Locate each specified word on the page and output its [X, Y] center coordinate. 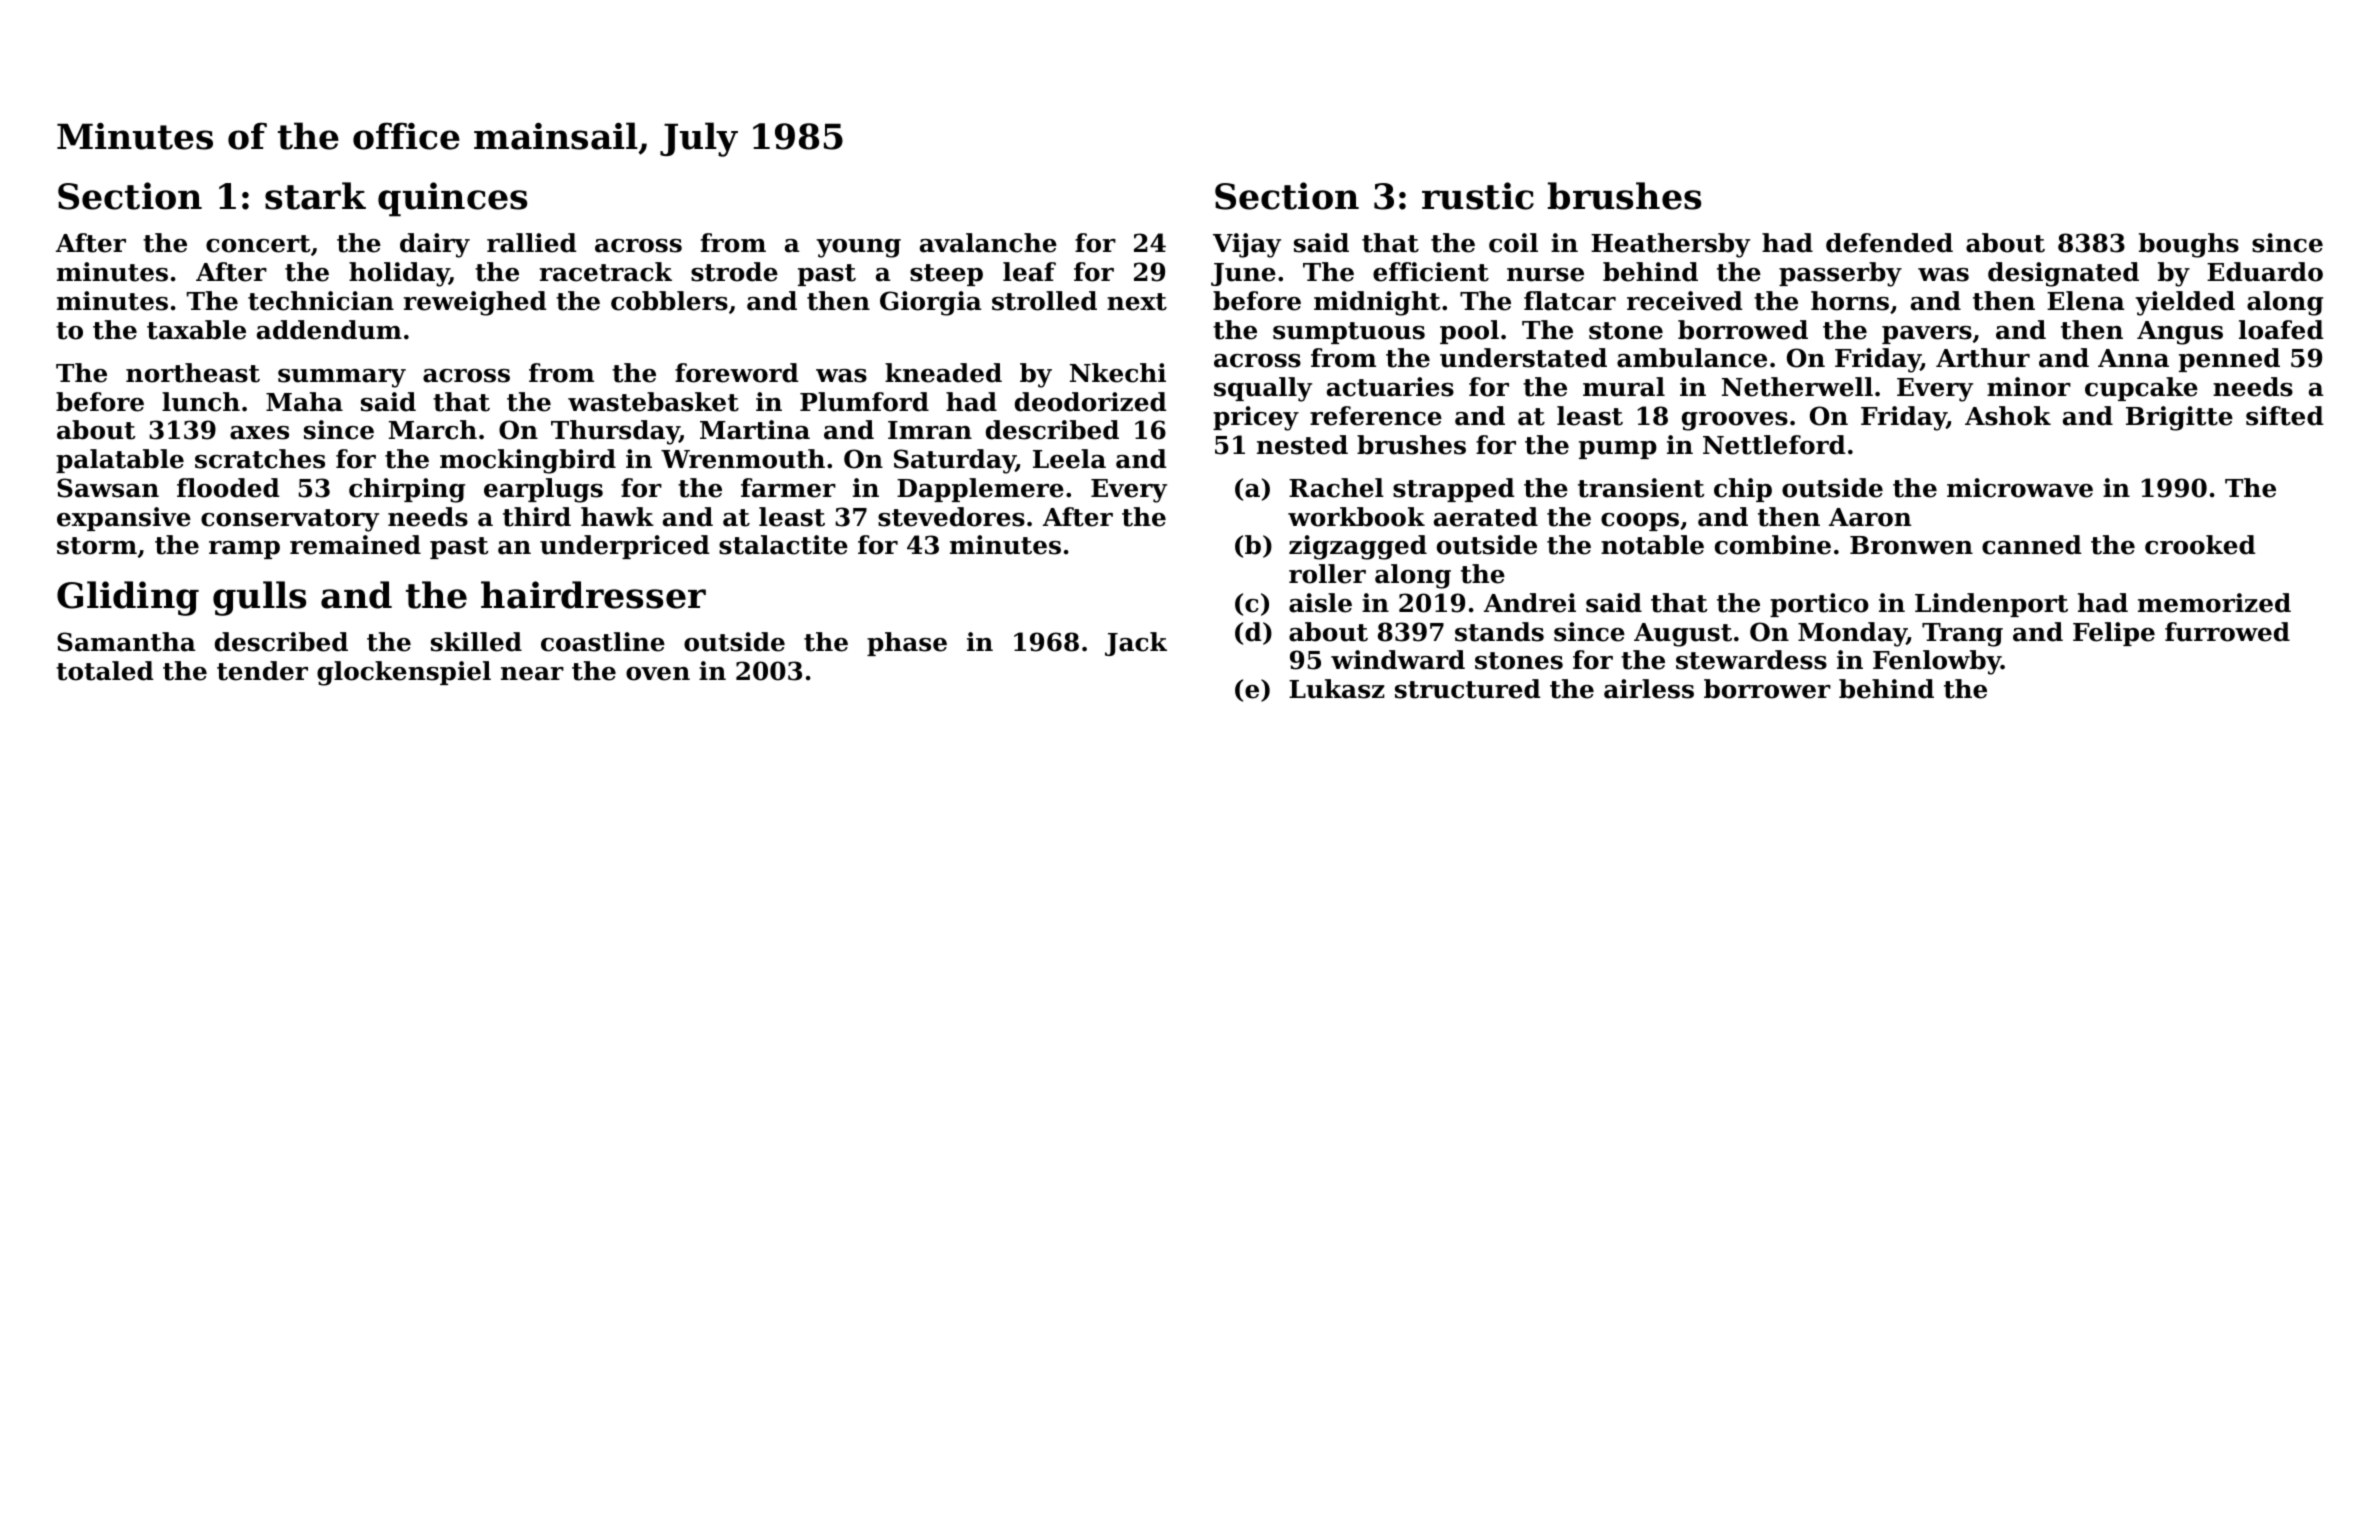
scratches [260, 459]
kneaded [943, 373]
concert [258, 244]
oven [658, 674]
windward [1398, 660]
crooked [2200, 545]
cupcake [2141, 389]
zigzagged [1358, 547]
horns [1850, 301]
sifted [2285, 416]
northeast [193, 373]
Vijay [1247, 245]
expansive [124, 519]
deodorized [1091, 402]
